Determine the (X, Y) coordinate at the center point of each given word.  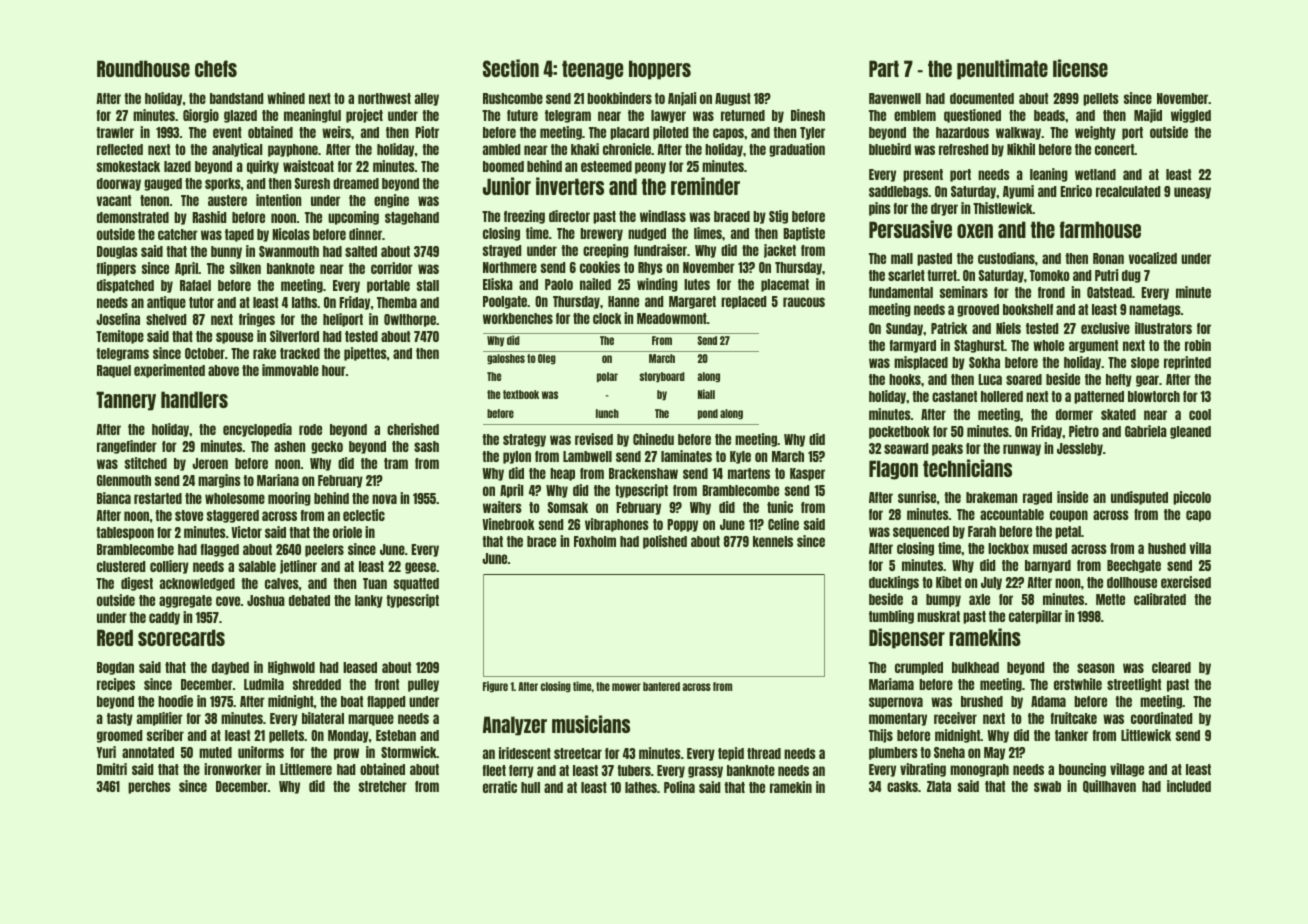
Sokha (984, 362)
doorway (119, 184)
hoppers (660, 70)
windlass (663, 216)
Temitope (120, 337)
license (1080, 68)
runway (1022, 450)
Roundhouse (143, 68)
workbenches (518, 318)
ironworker (233, 769)
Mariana (278, 480)
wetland (1095, 174)
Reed (115, 637)
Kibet (949, 582)
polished (665, 542)
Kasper (807, 474)
